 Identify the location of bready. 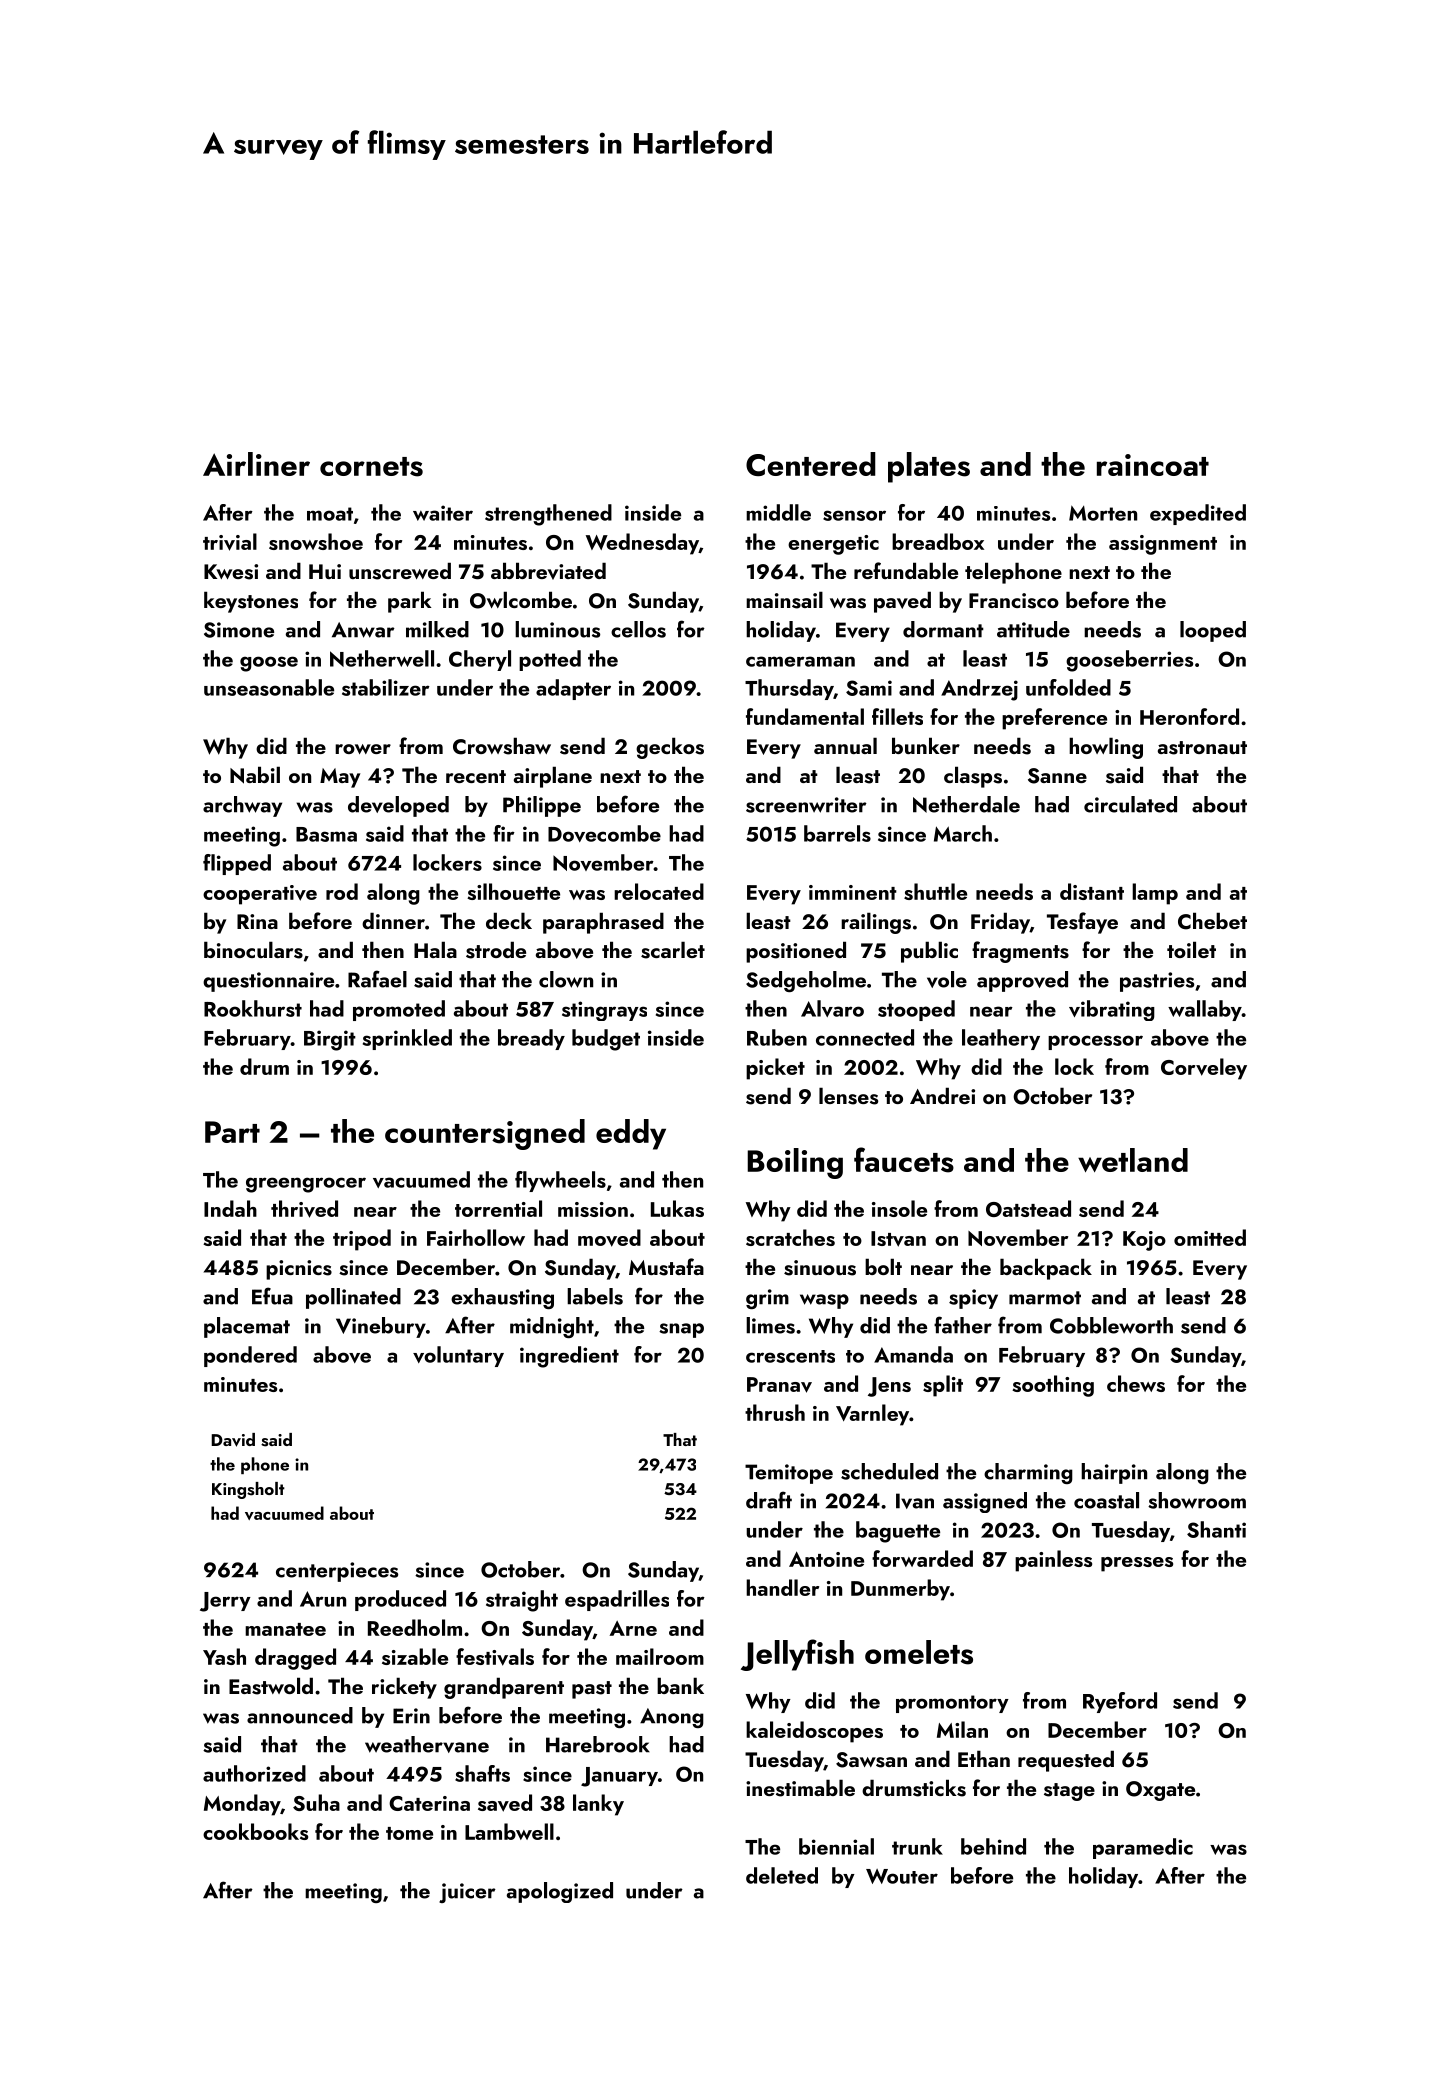
(531, 1039).
